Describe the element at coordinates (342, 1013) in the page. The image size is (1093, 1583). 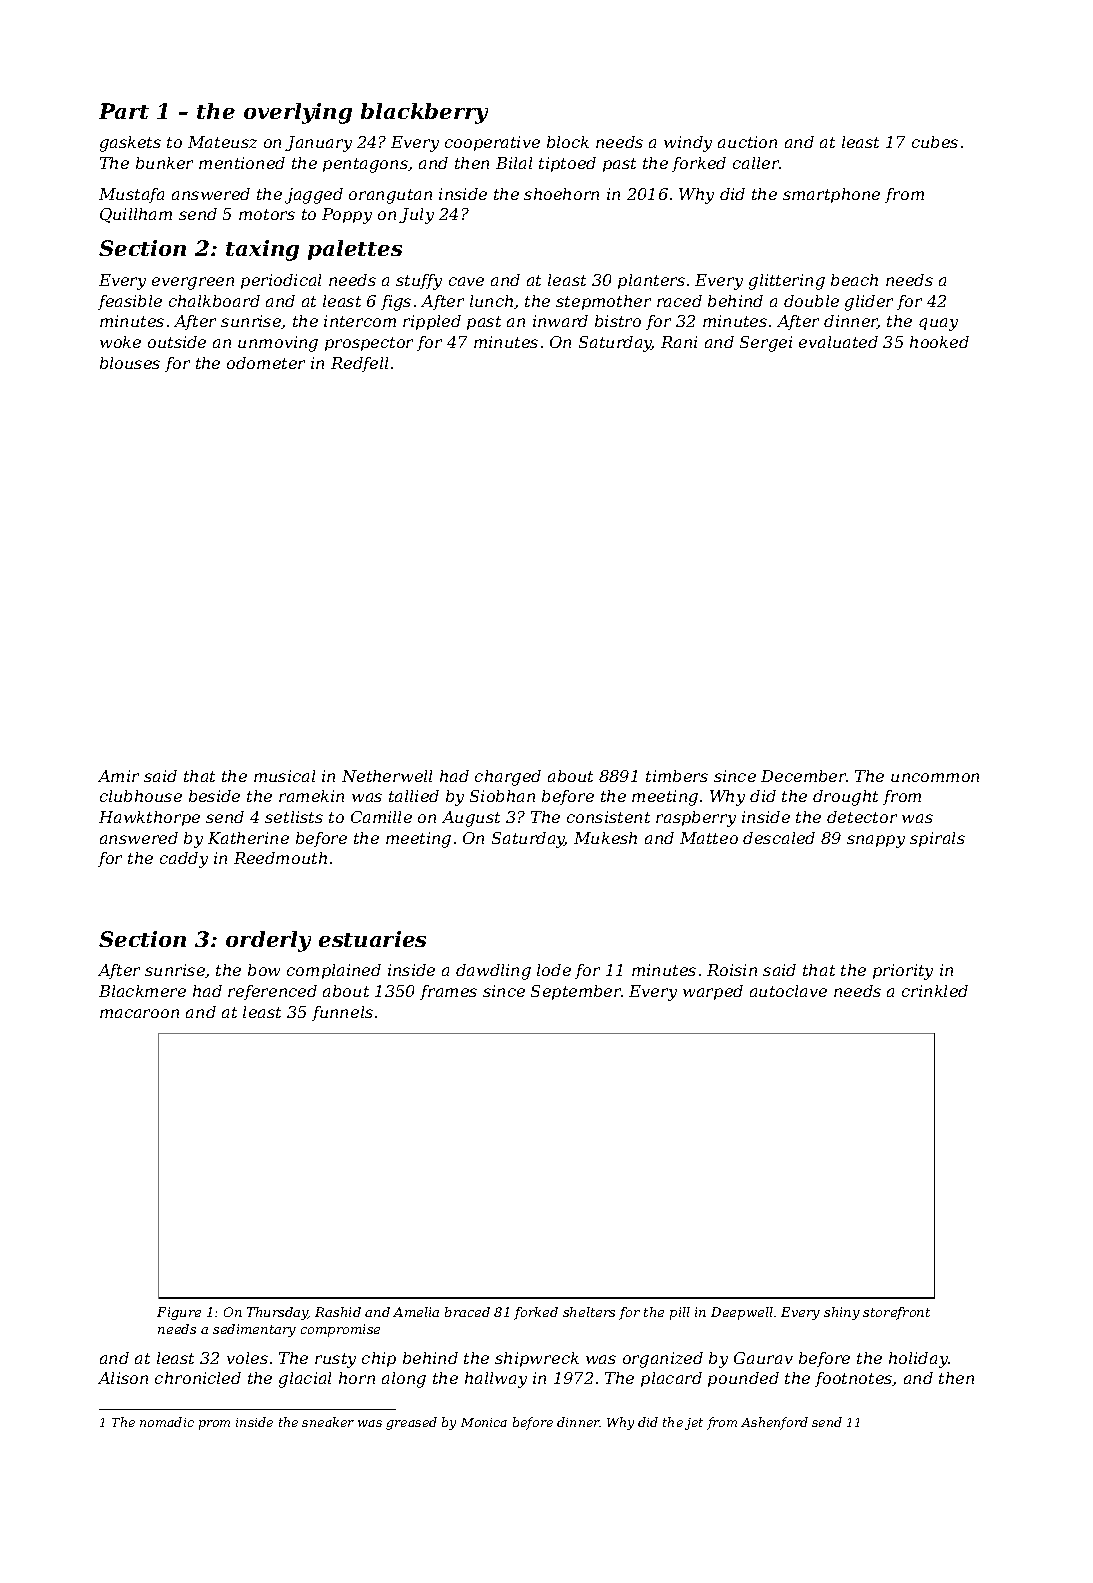
I see `funnels` at that location.
